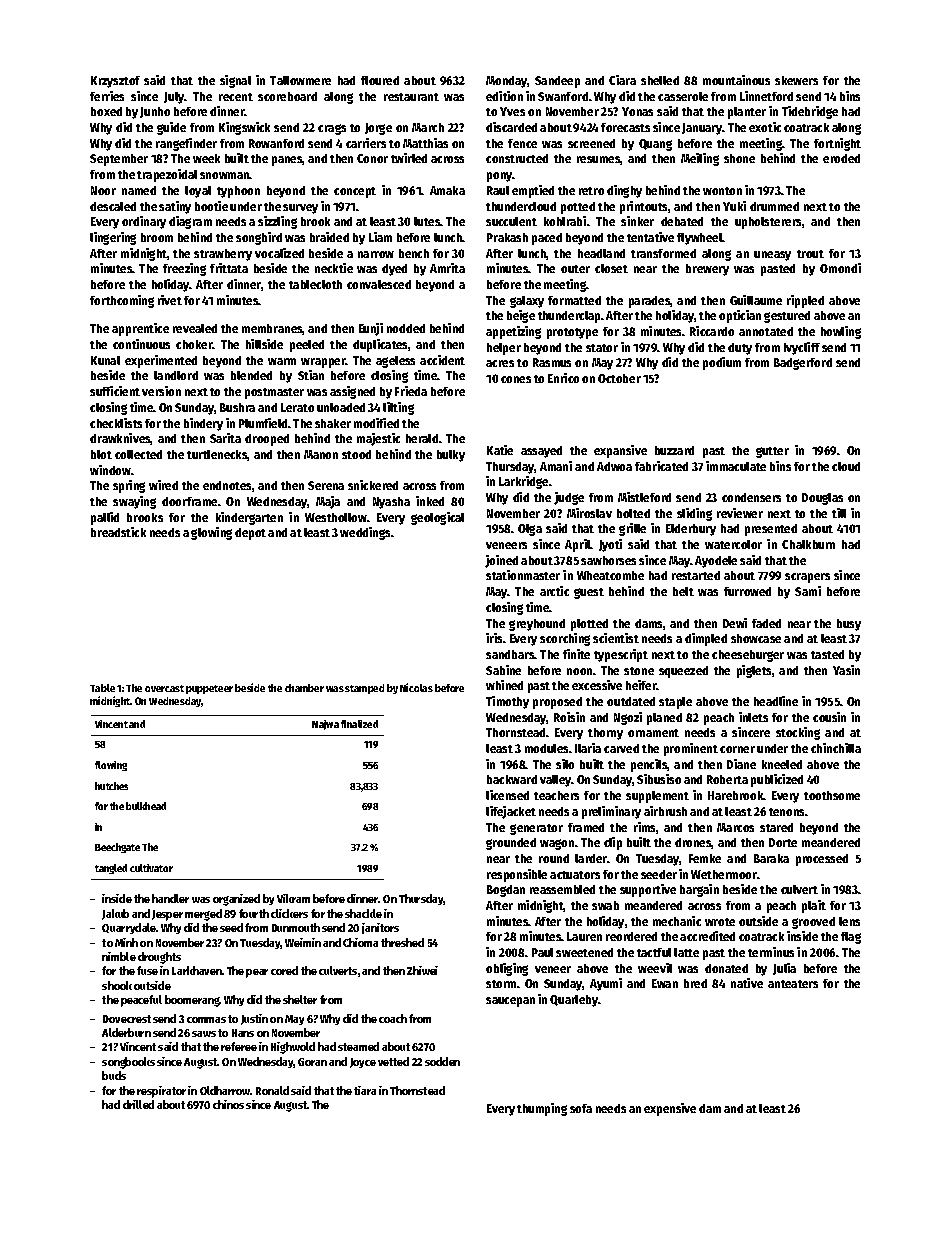 The height and width of the image is (1233, 952). I want to click on Quarrydale, so click(129, 928).
